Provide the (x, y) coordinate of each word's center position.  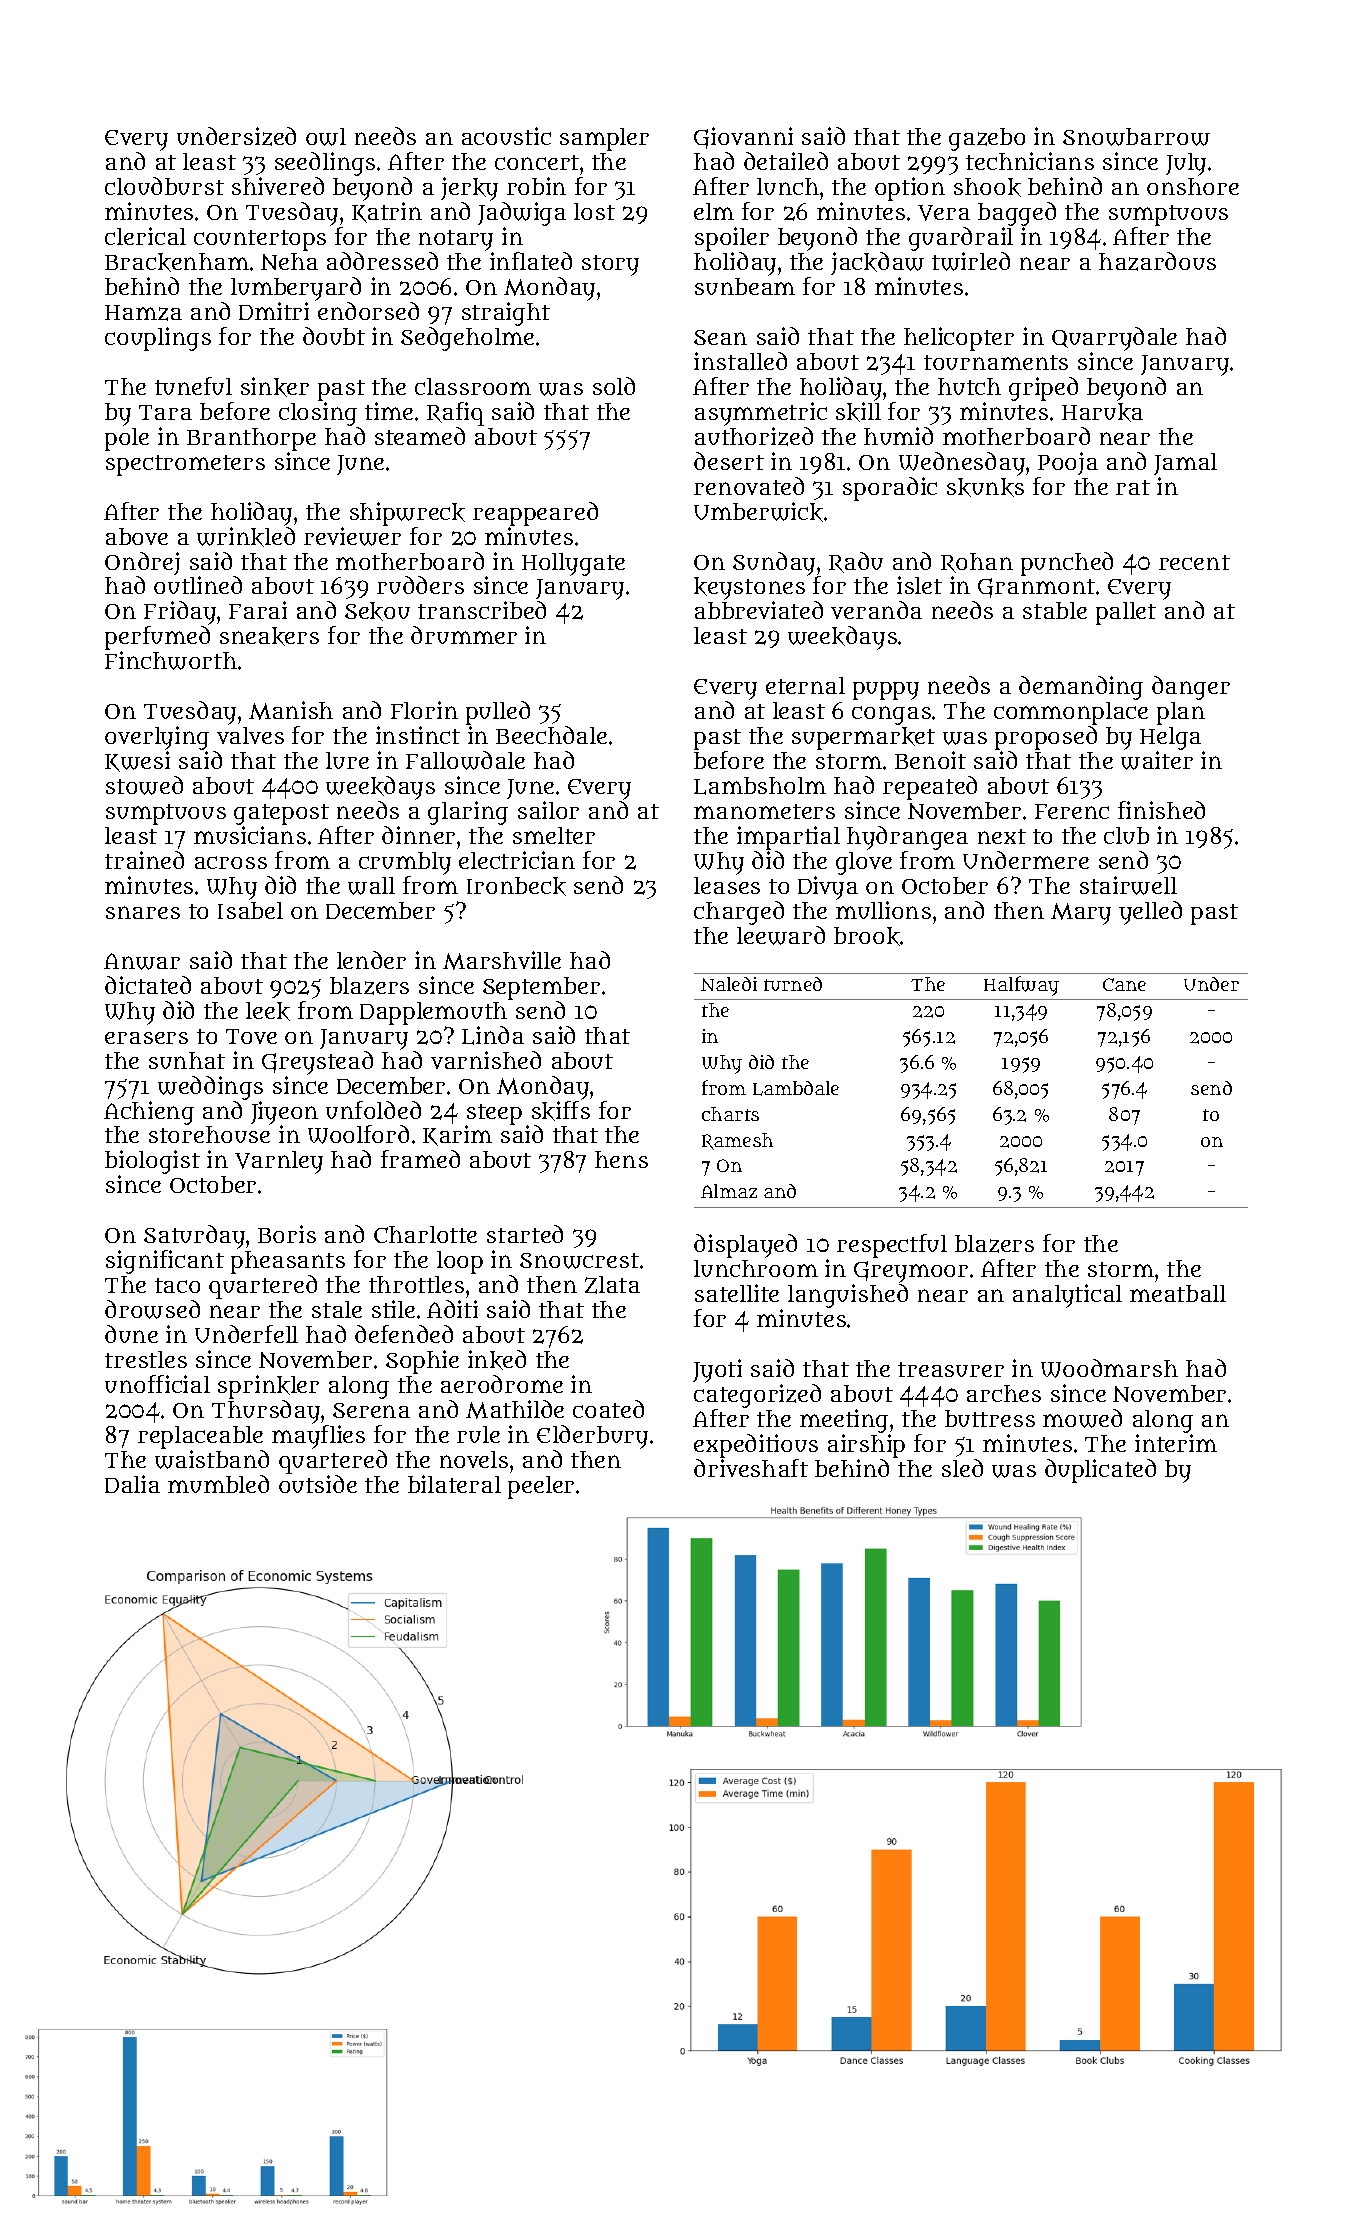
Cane (1124, 984)
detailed (786, 161)
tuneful (193, 386)
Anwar (142, 961)
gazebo (987, 139)
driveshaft (751, 1468)
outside (318, 1484)
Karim (457, 1135)
